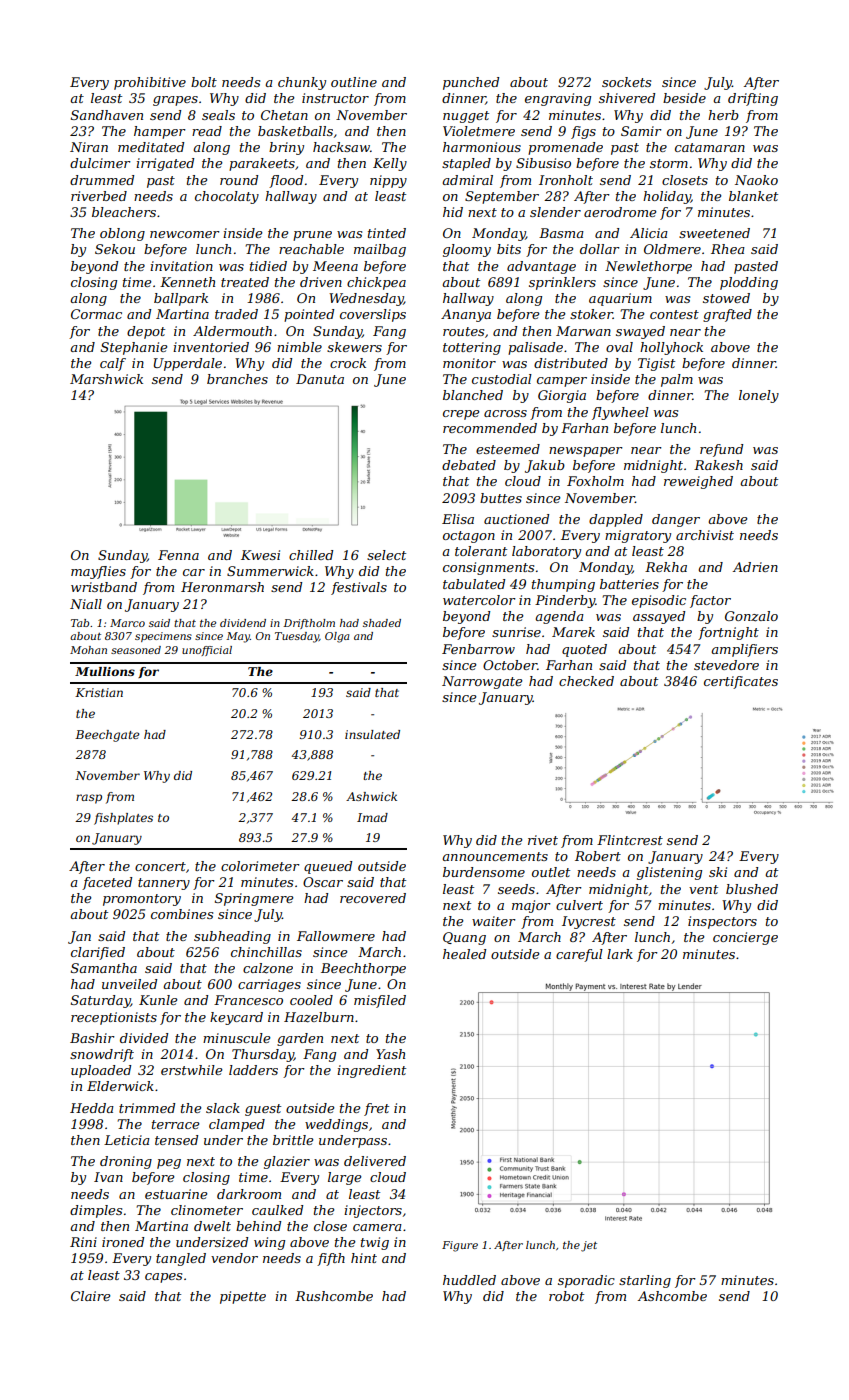 The image size is (849, 1400). Describe the element at coordinates (755, 567) in the screenshot. I see `Adrien` at that location.
